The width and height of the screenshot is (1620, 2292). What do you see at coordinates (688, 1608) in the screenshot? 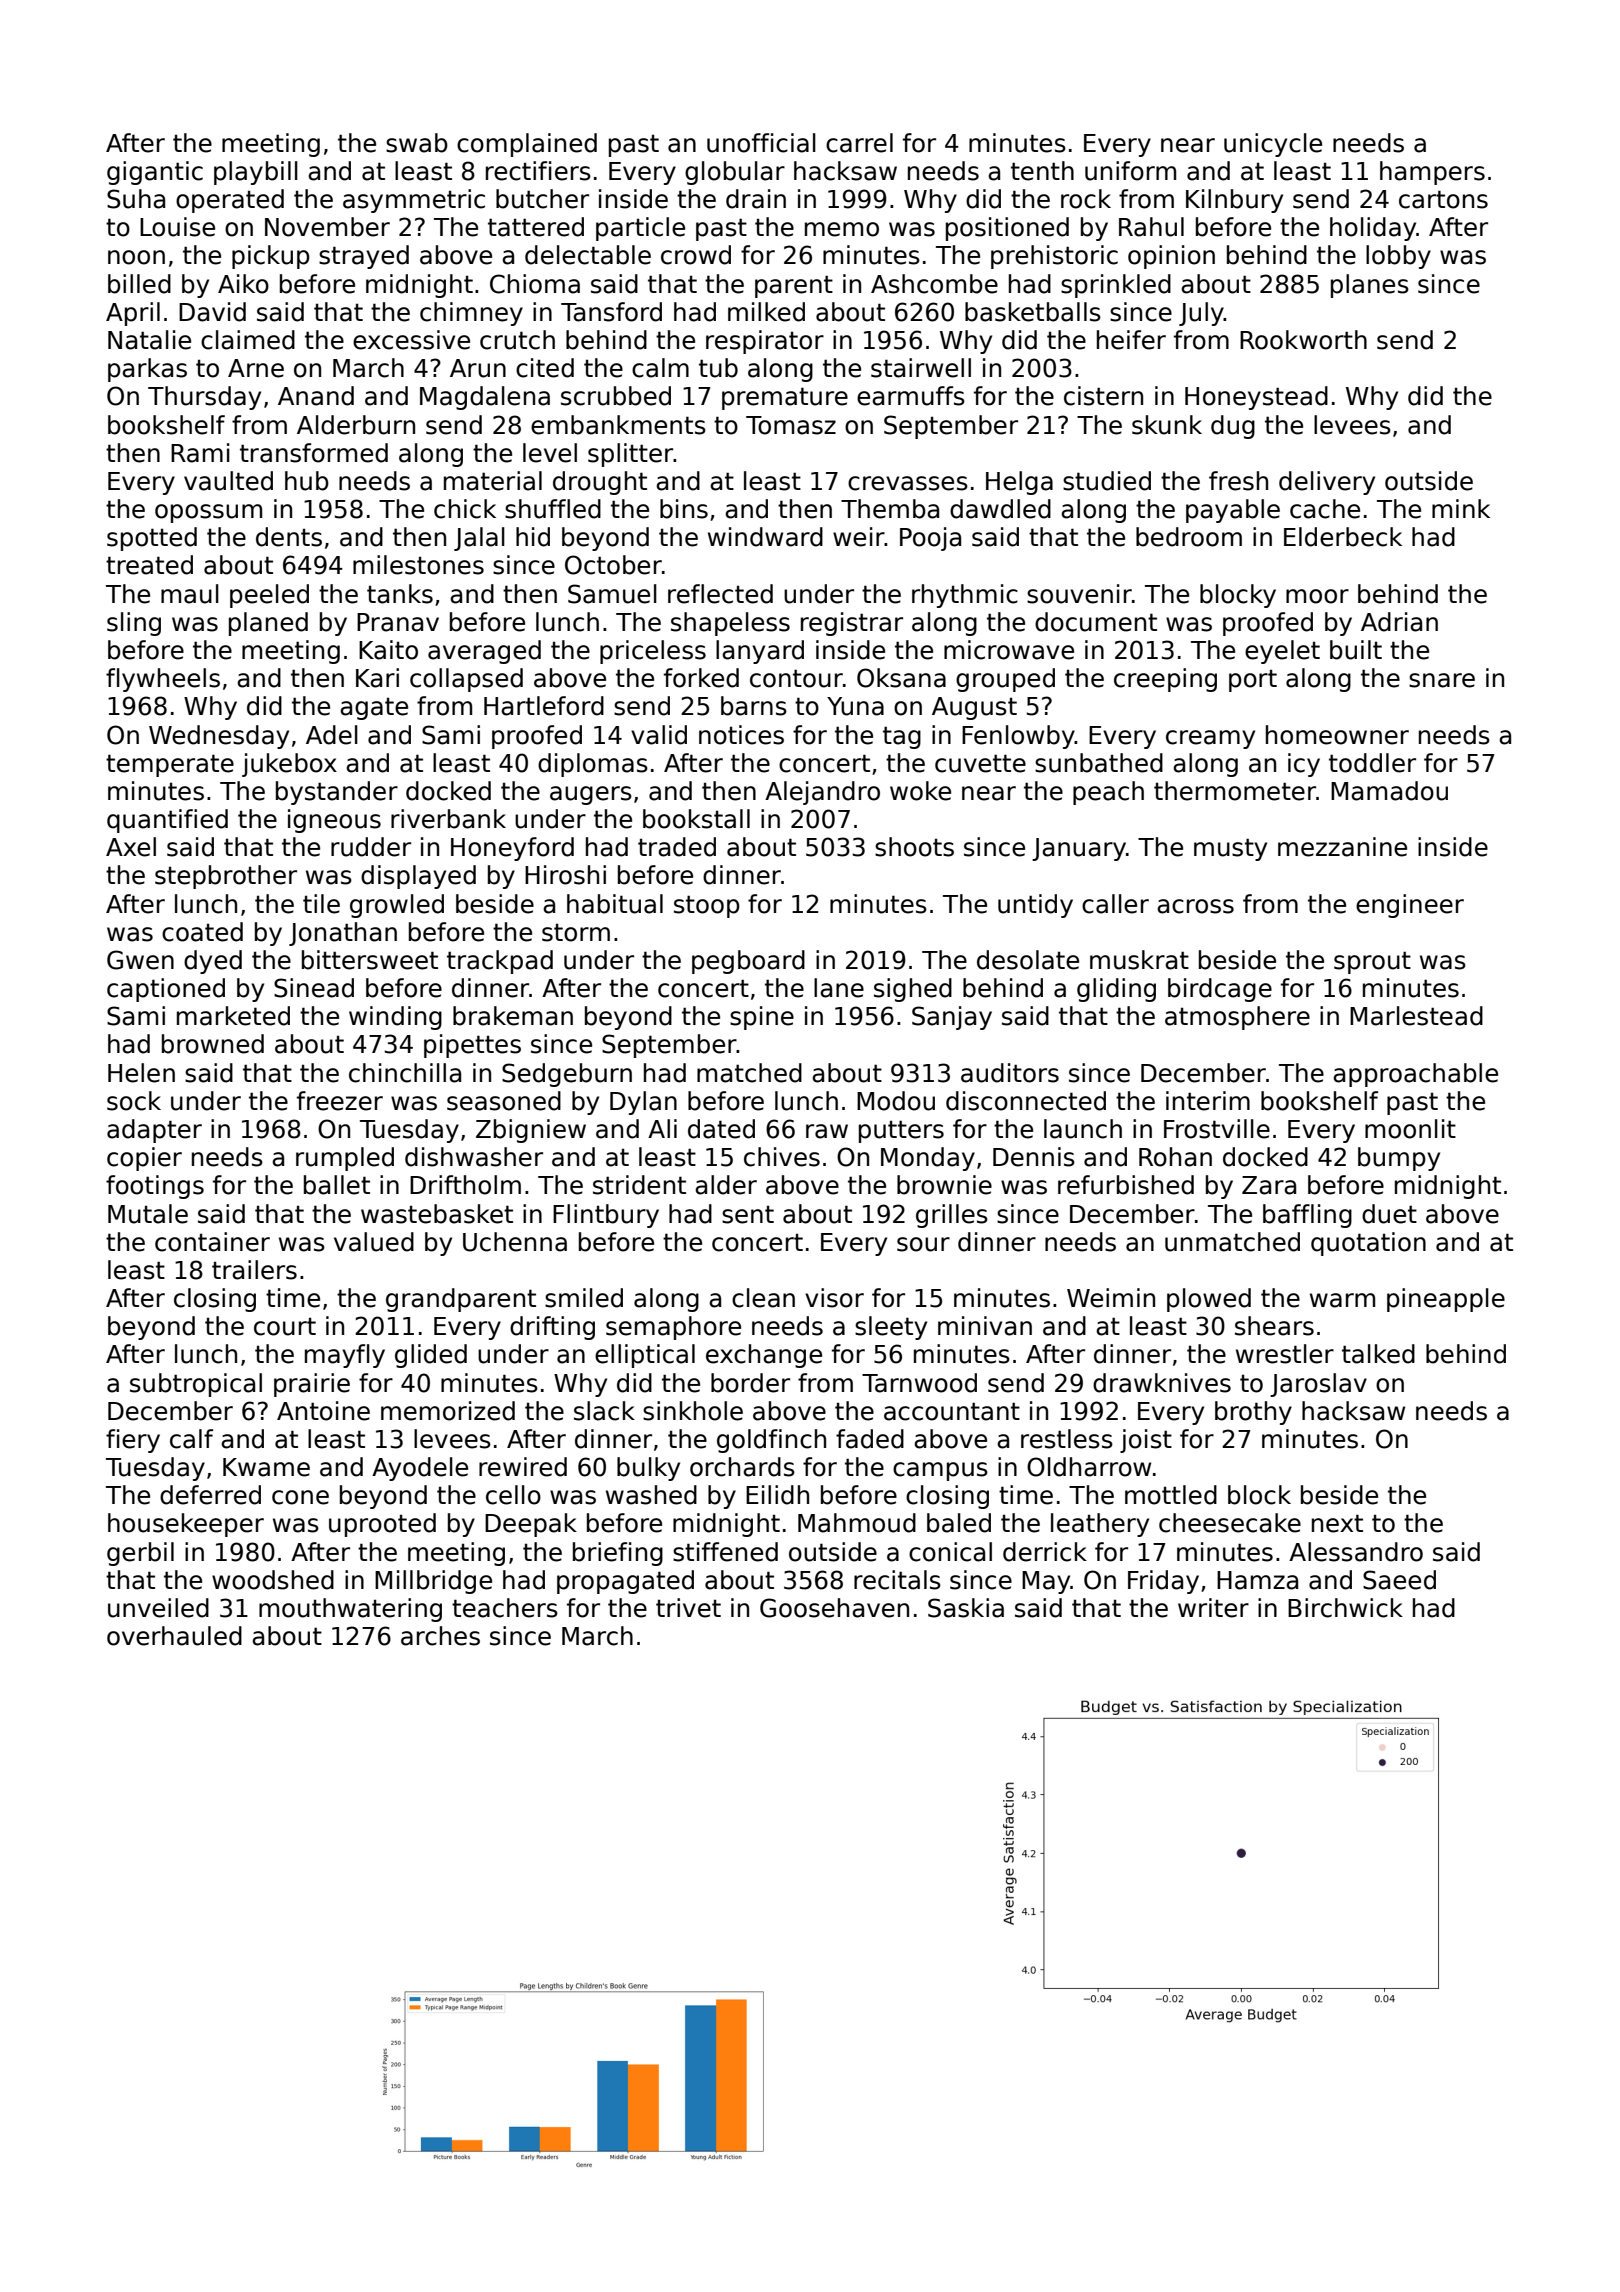
I see `trivet` at bounding box center [688, 1608].
